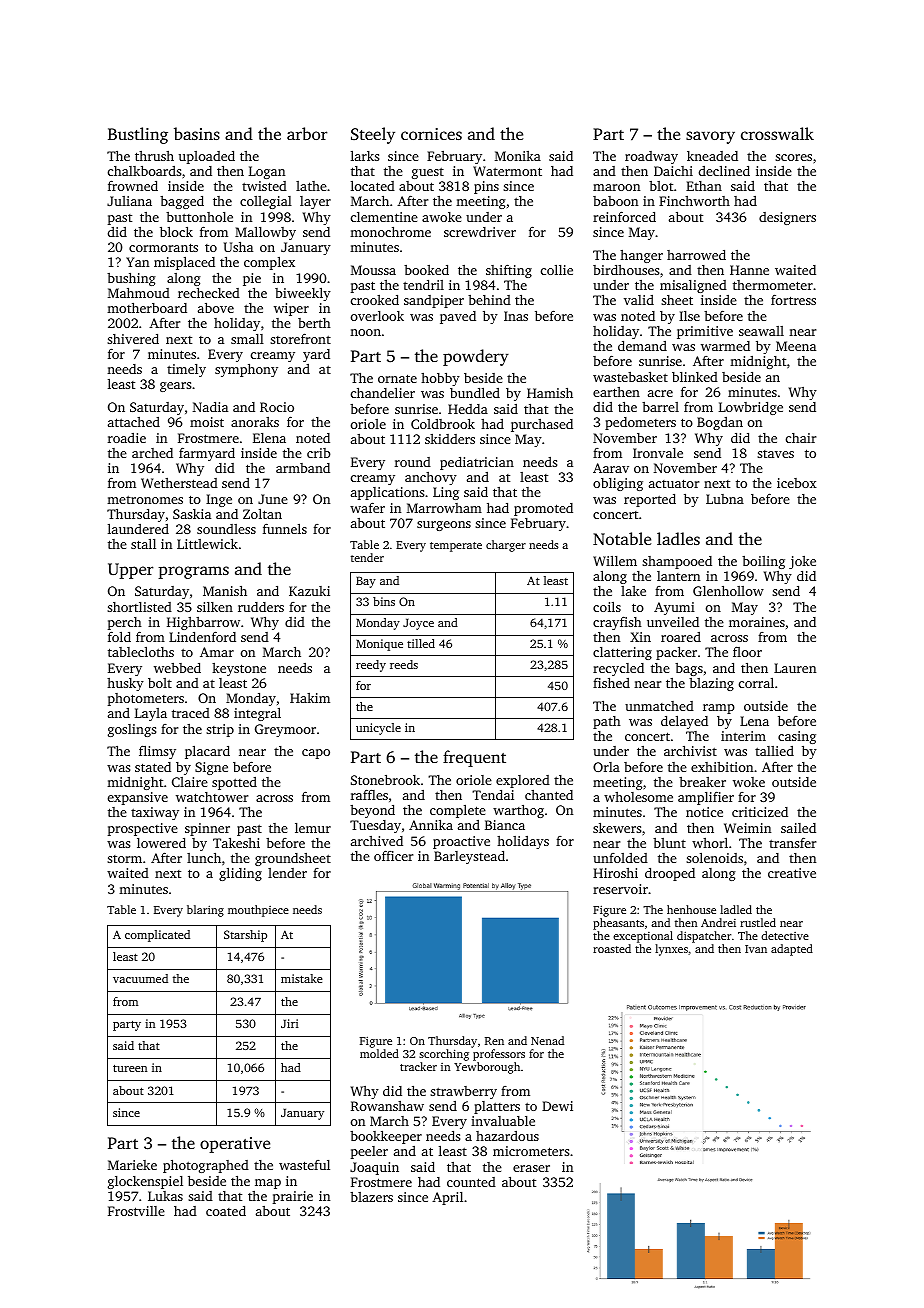 This screenshot has height=1308, width=924. I want to click on notice, so click(704, 812).
